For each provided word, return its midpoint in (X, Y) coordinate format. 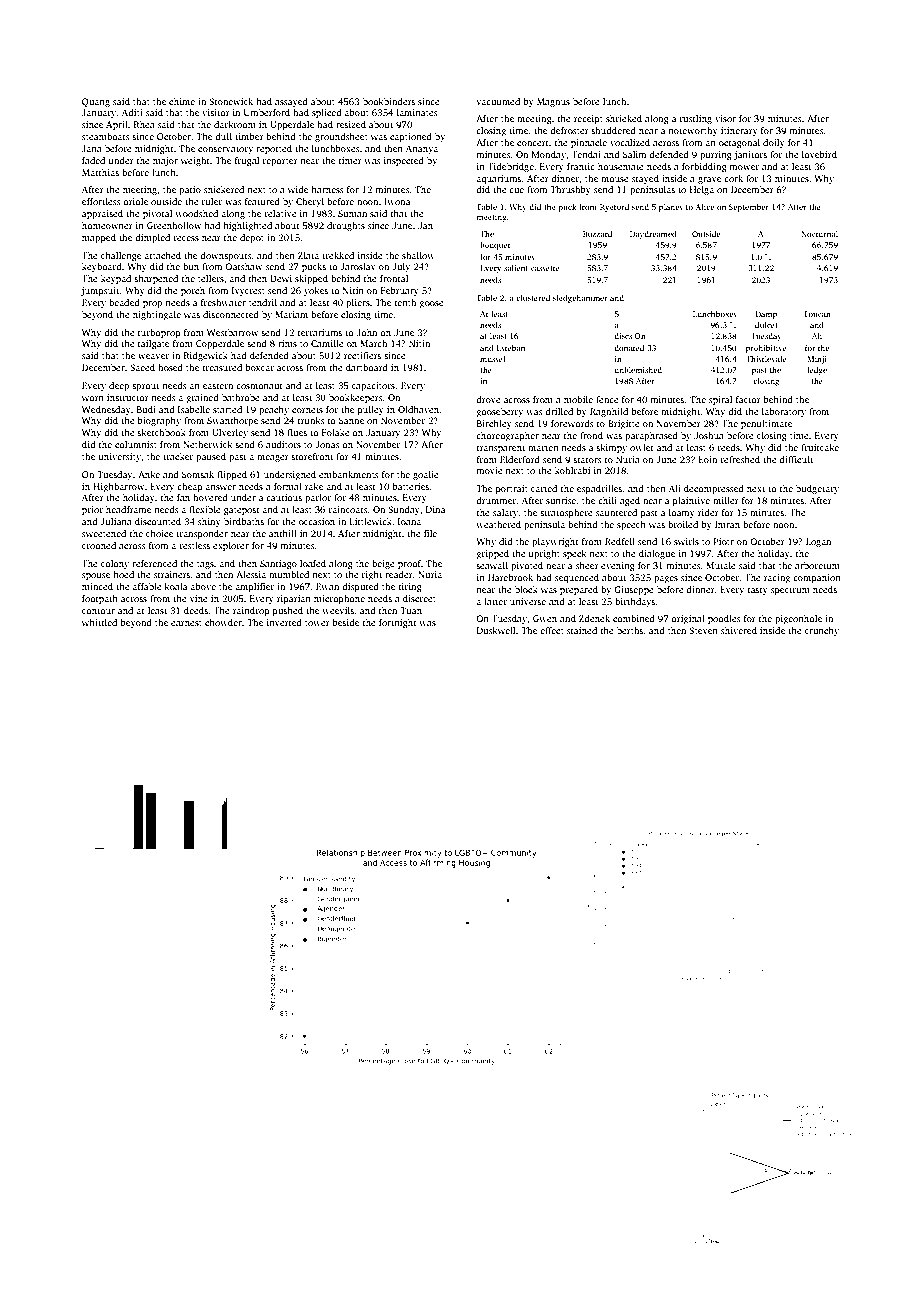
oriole (135, 201)
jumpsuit (100, 291)
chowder (223, 622)
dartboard (367, 367)
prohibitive (766, 349)
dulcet (766, 325)
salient (516, 268)
